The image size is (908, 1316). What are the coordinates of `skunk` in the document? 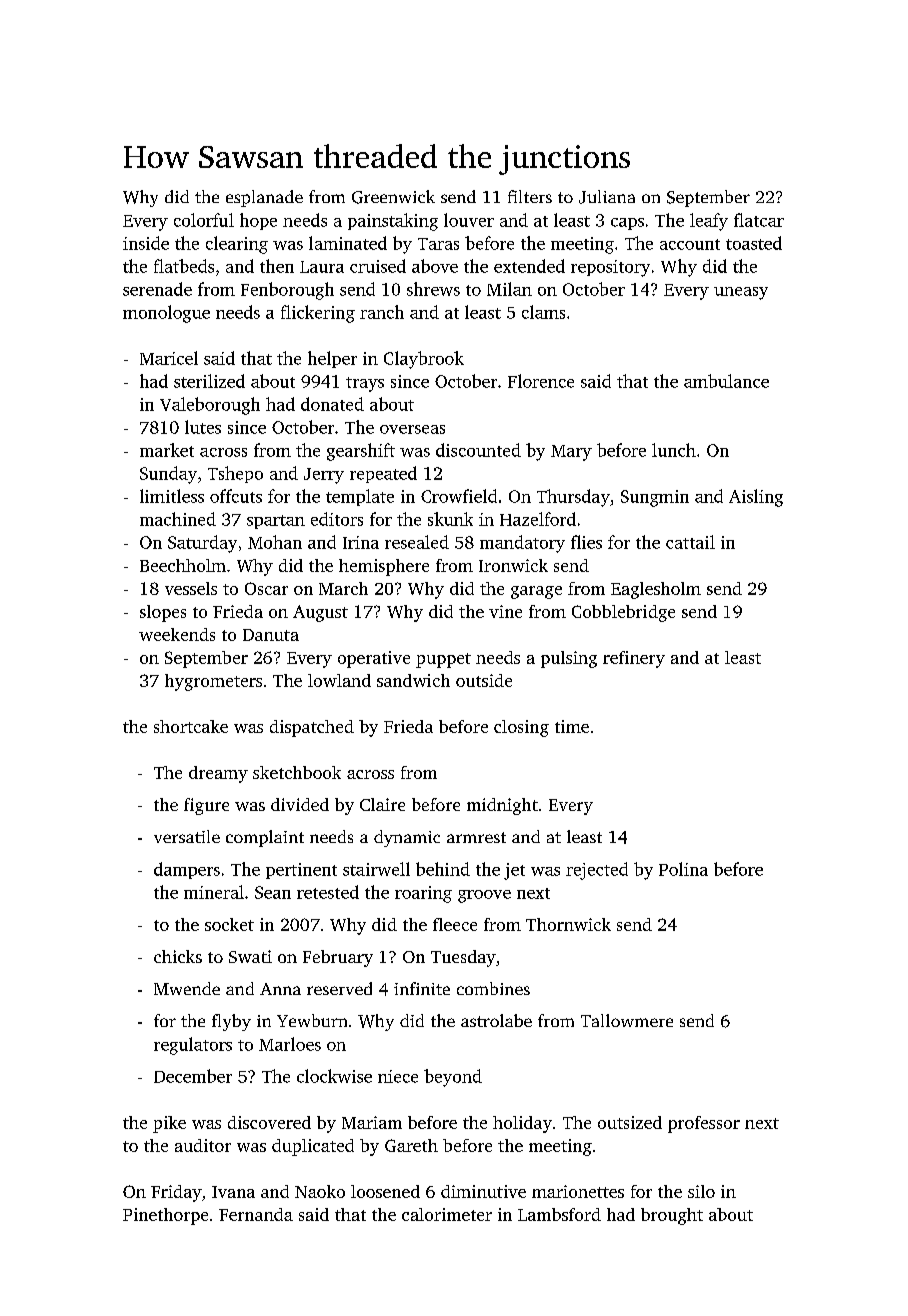 It's located at (450, 519).
